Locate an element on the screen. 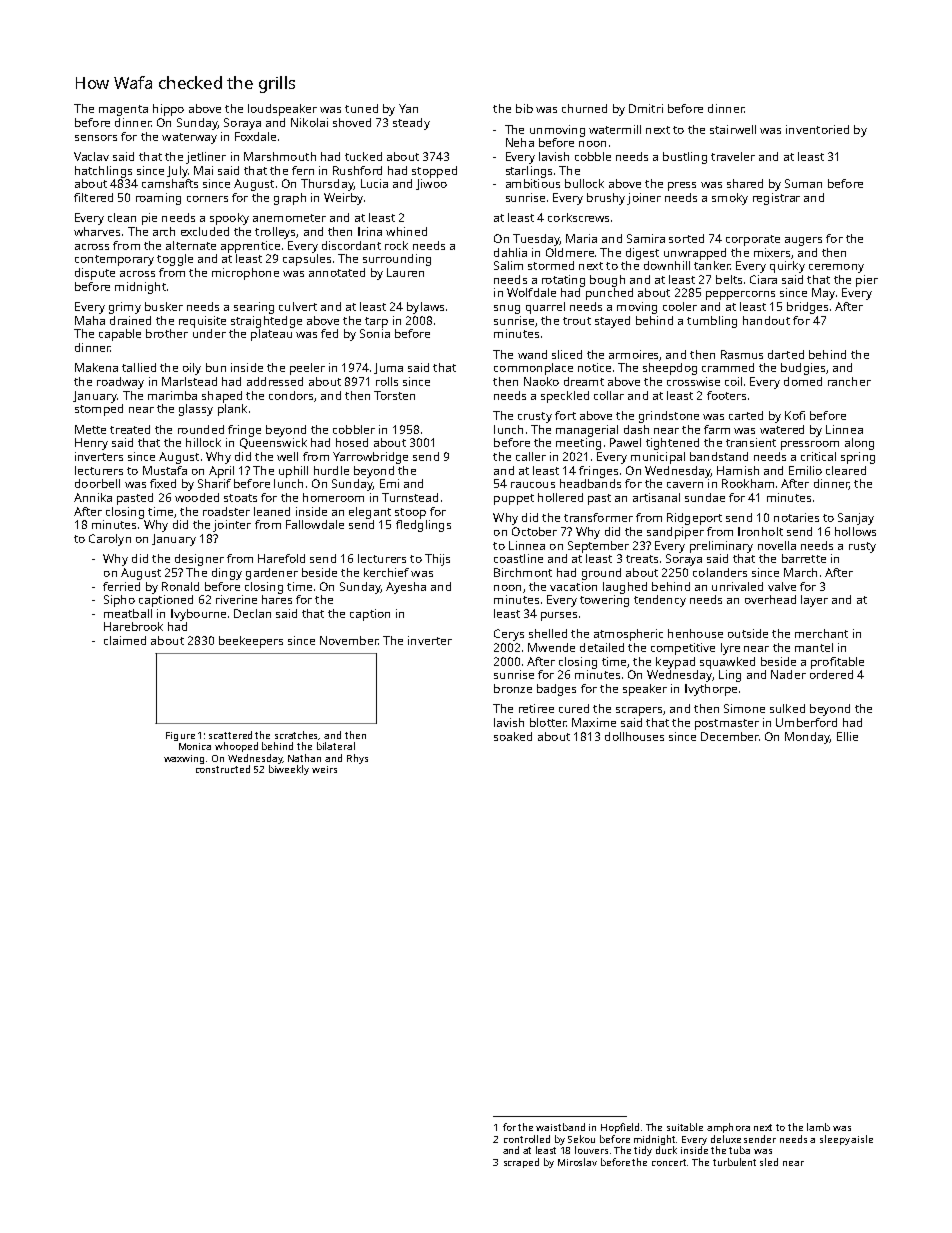 The height and width of the screenshot is (1233, 952). spring is located at coordinates (858, 458).
